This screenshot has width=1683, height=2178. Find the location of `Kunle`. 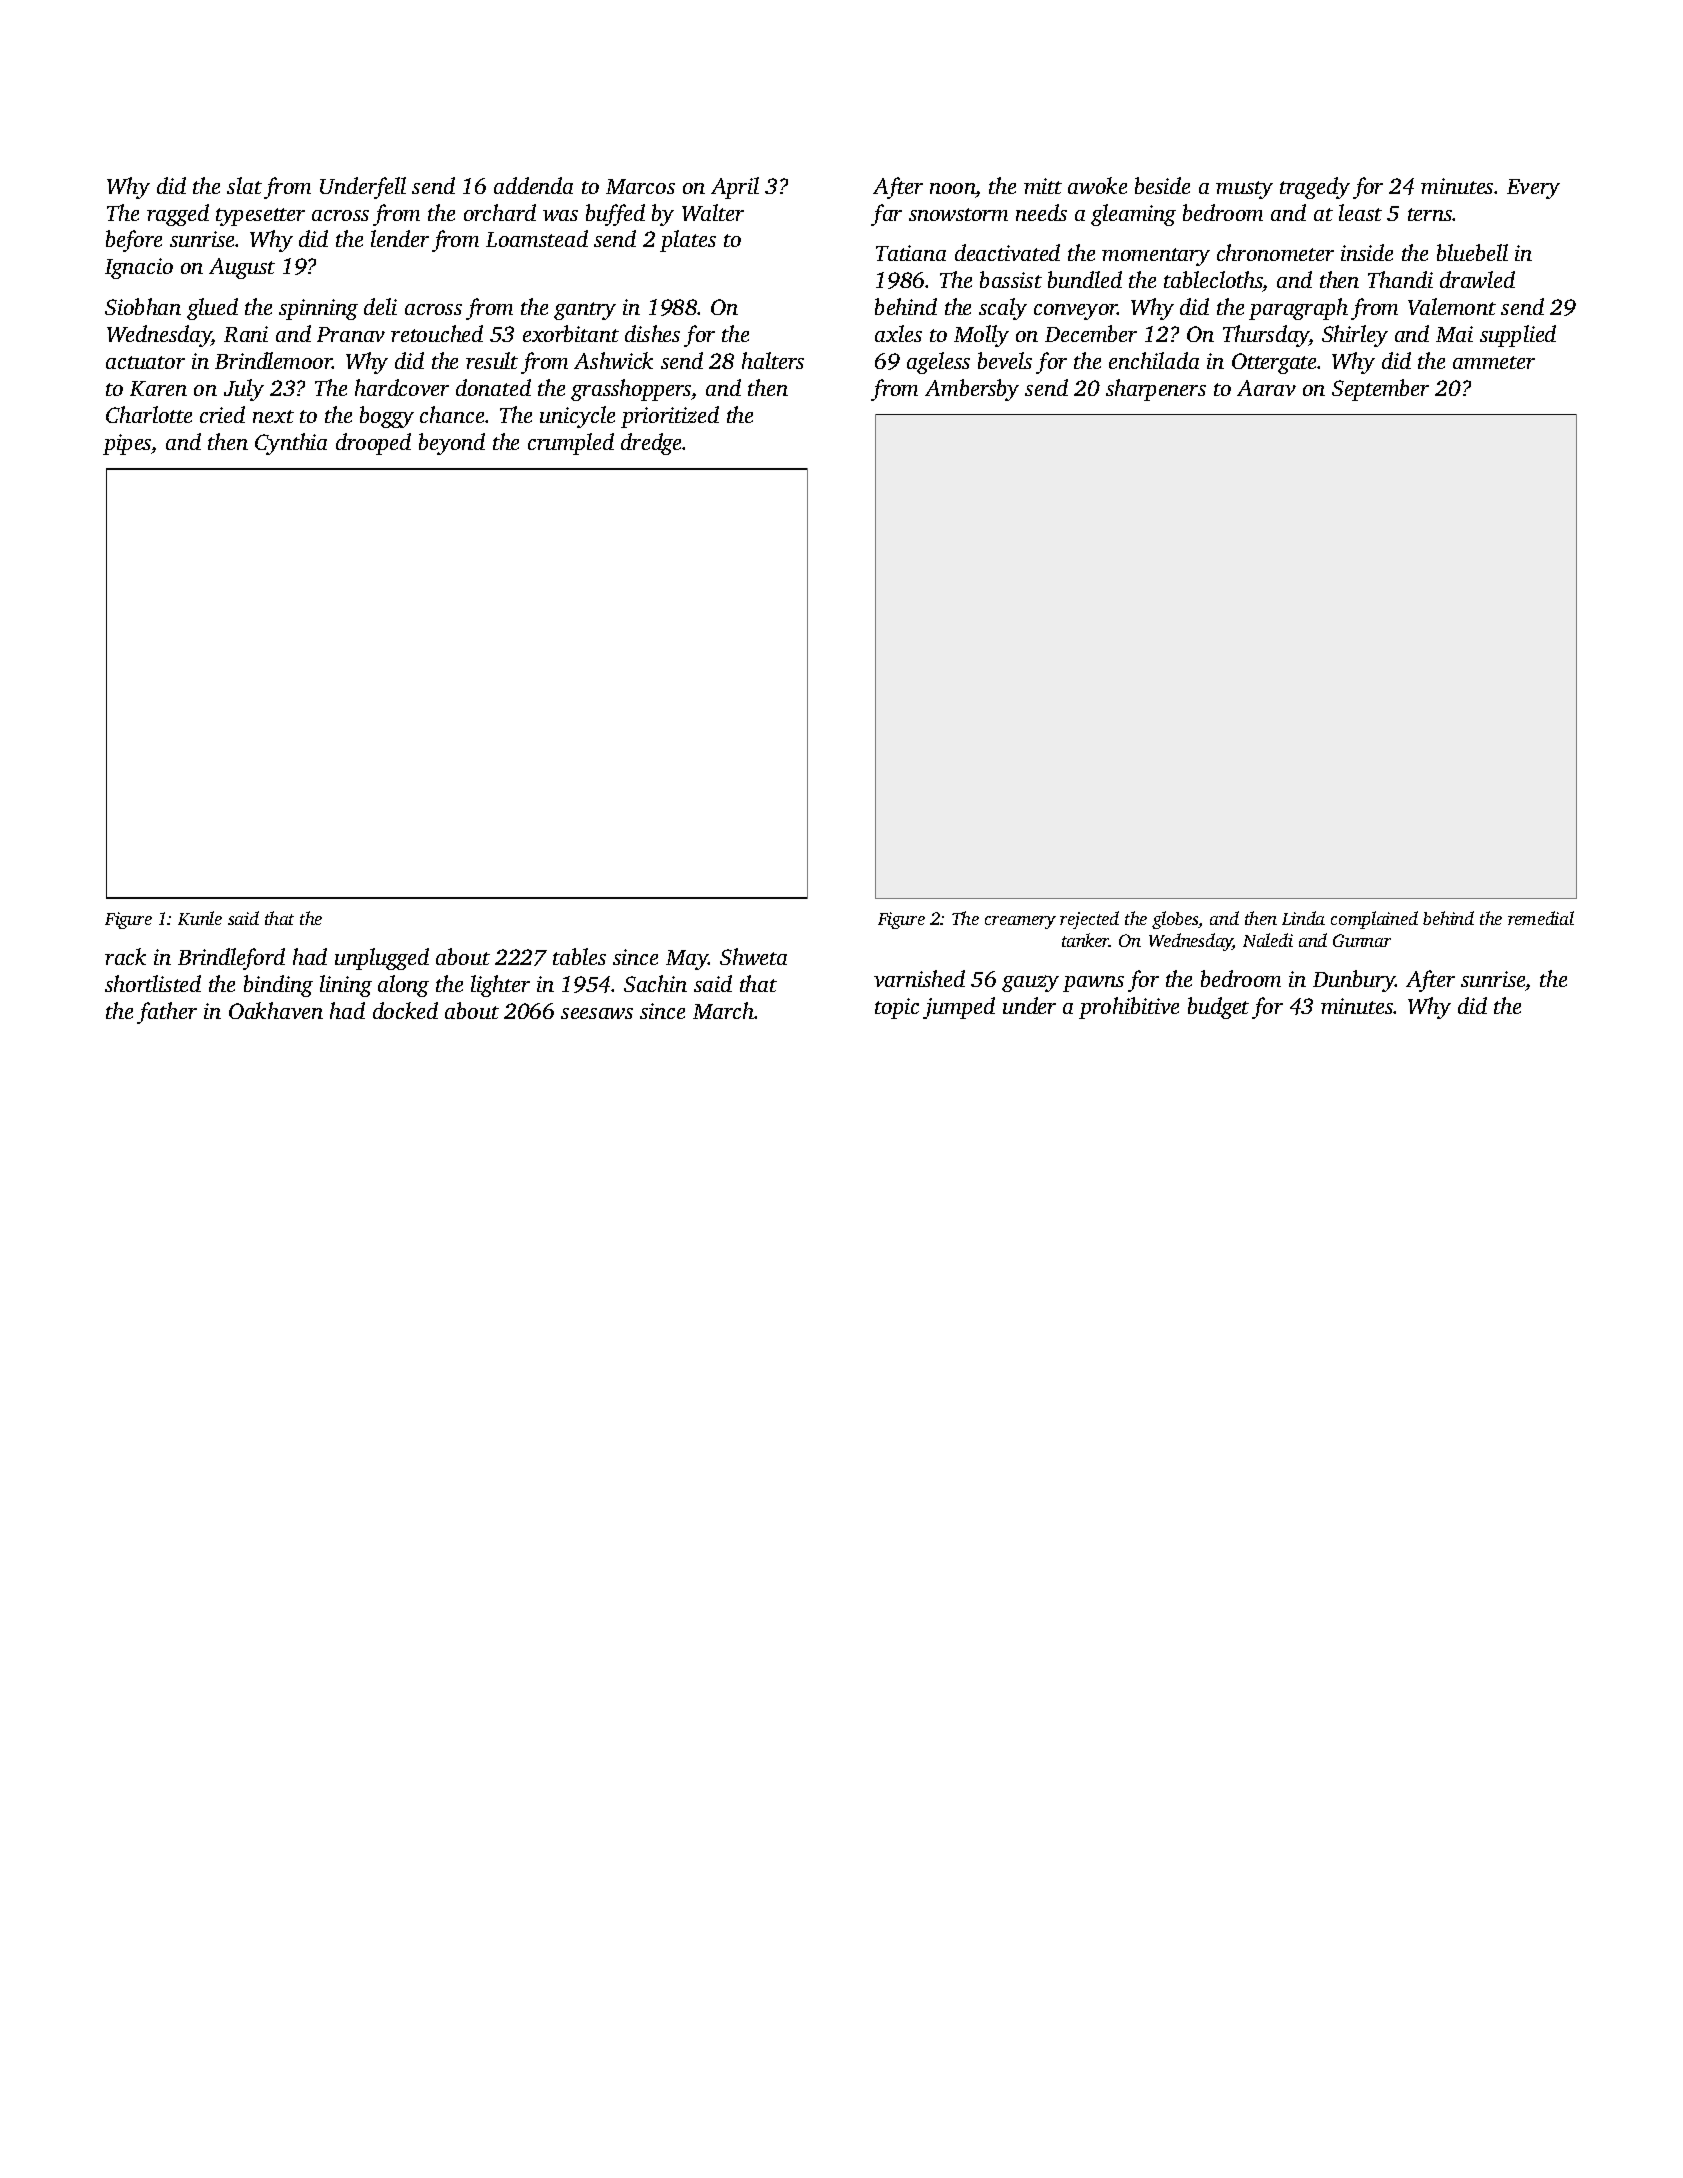

Kunle is located at coordinates (200, 918).
